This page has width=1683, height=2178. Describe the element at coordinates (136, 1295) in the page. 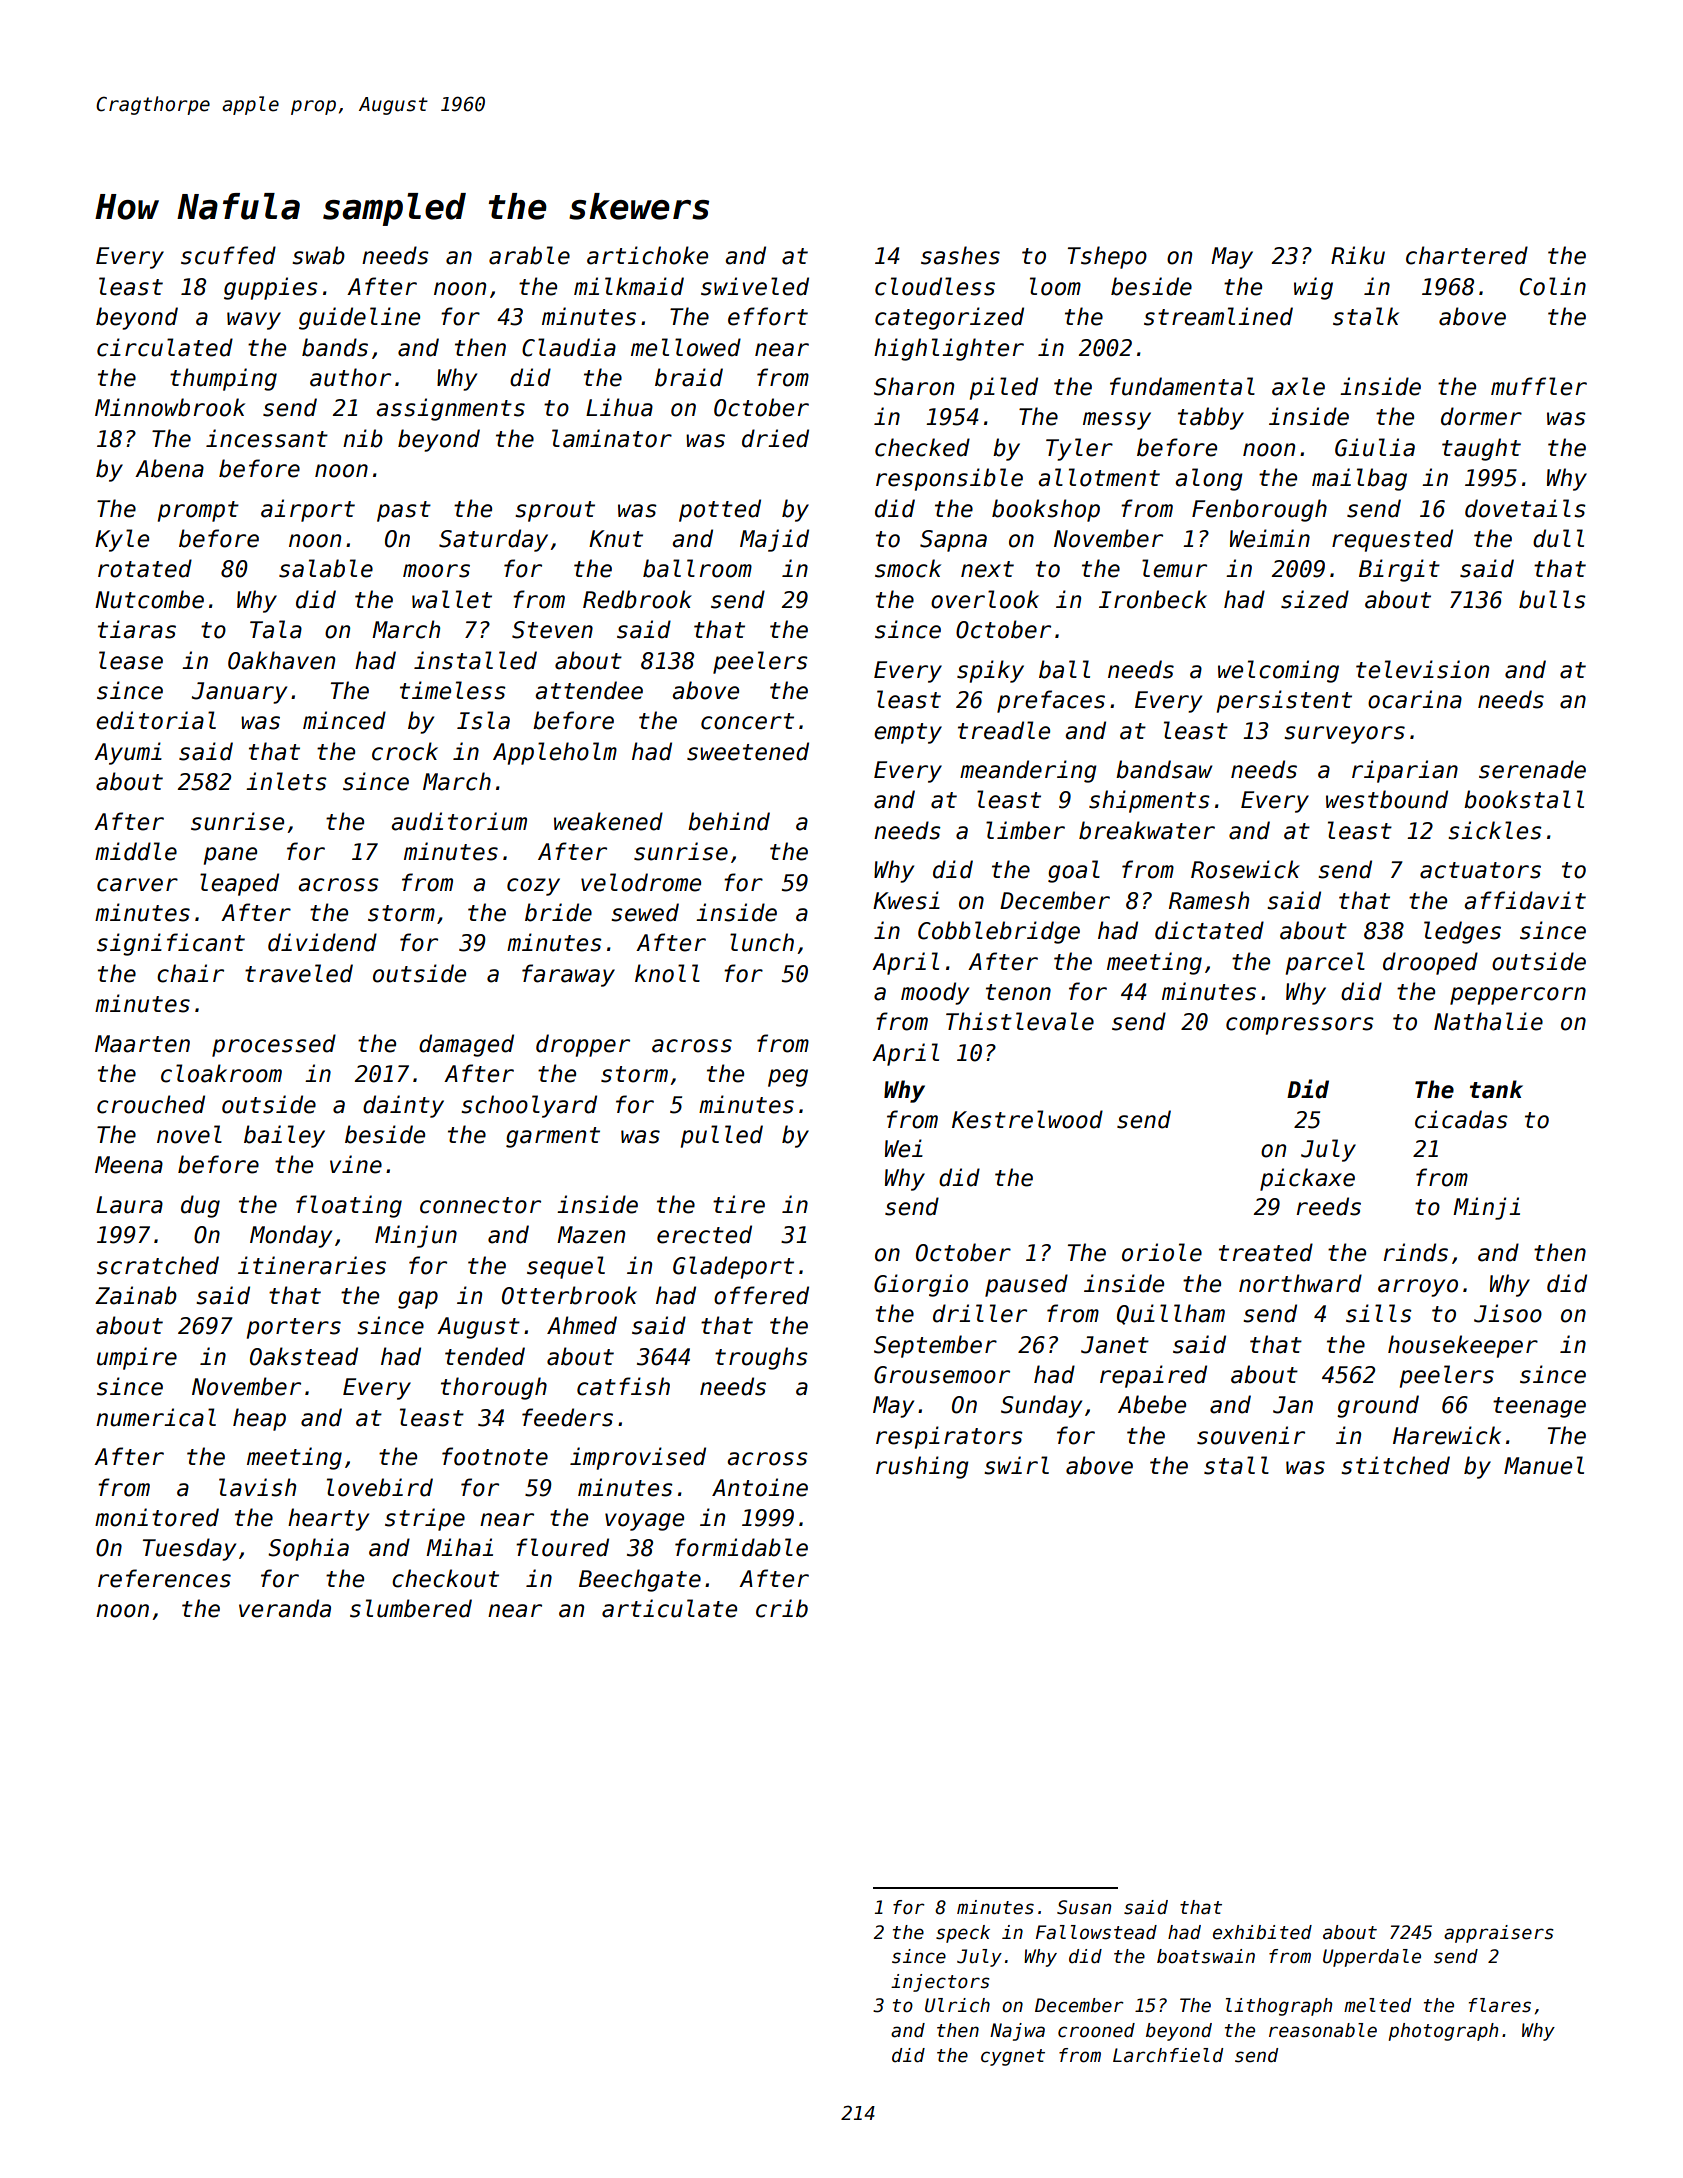

I see `Zainab` at that location.
